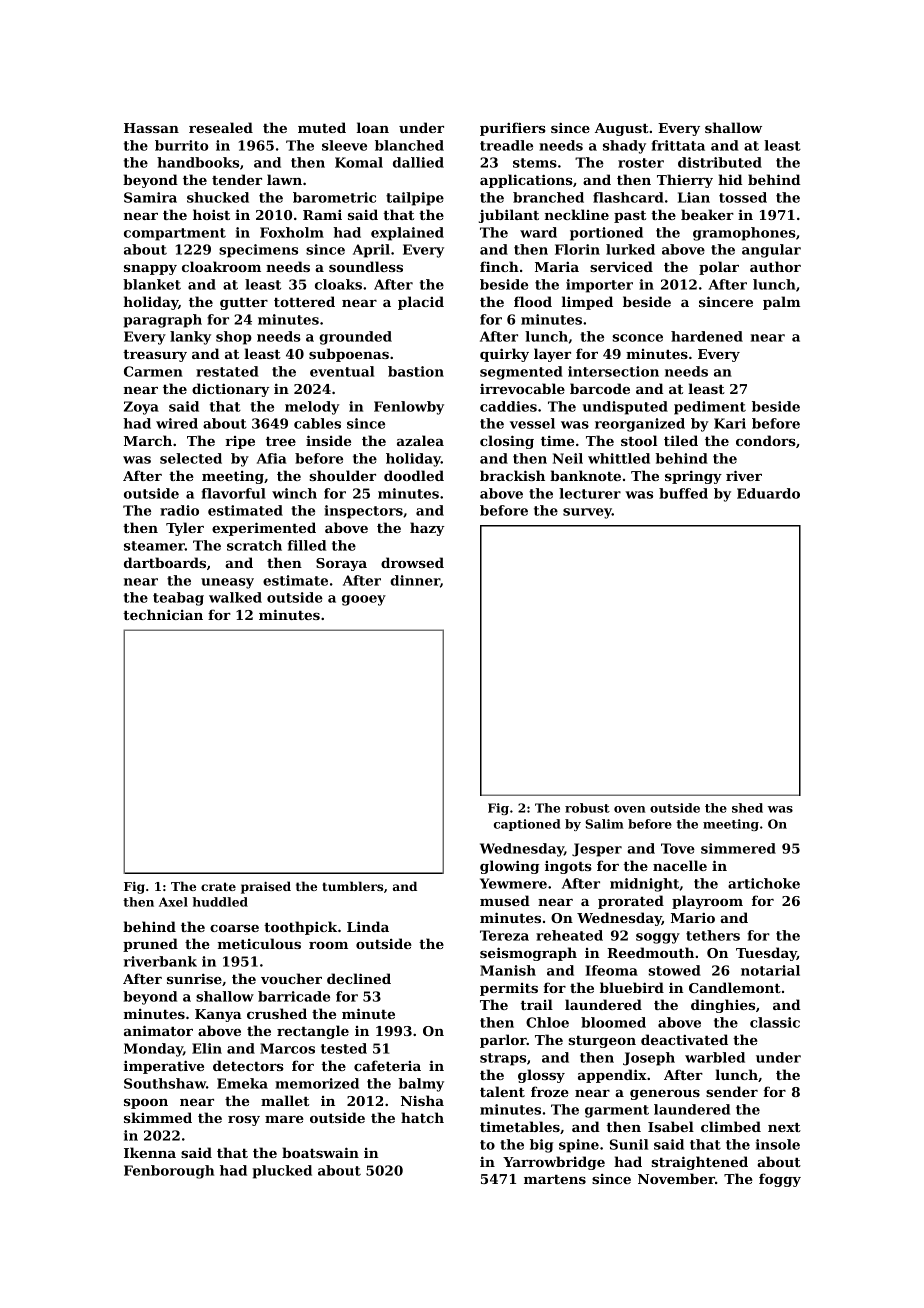 The width and height of the screenshot is (924, 1308). I want to click on drowsed, so click(412, 562).
